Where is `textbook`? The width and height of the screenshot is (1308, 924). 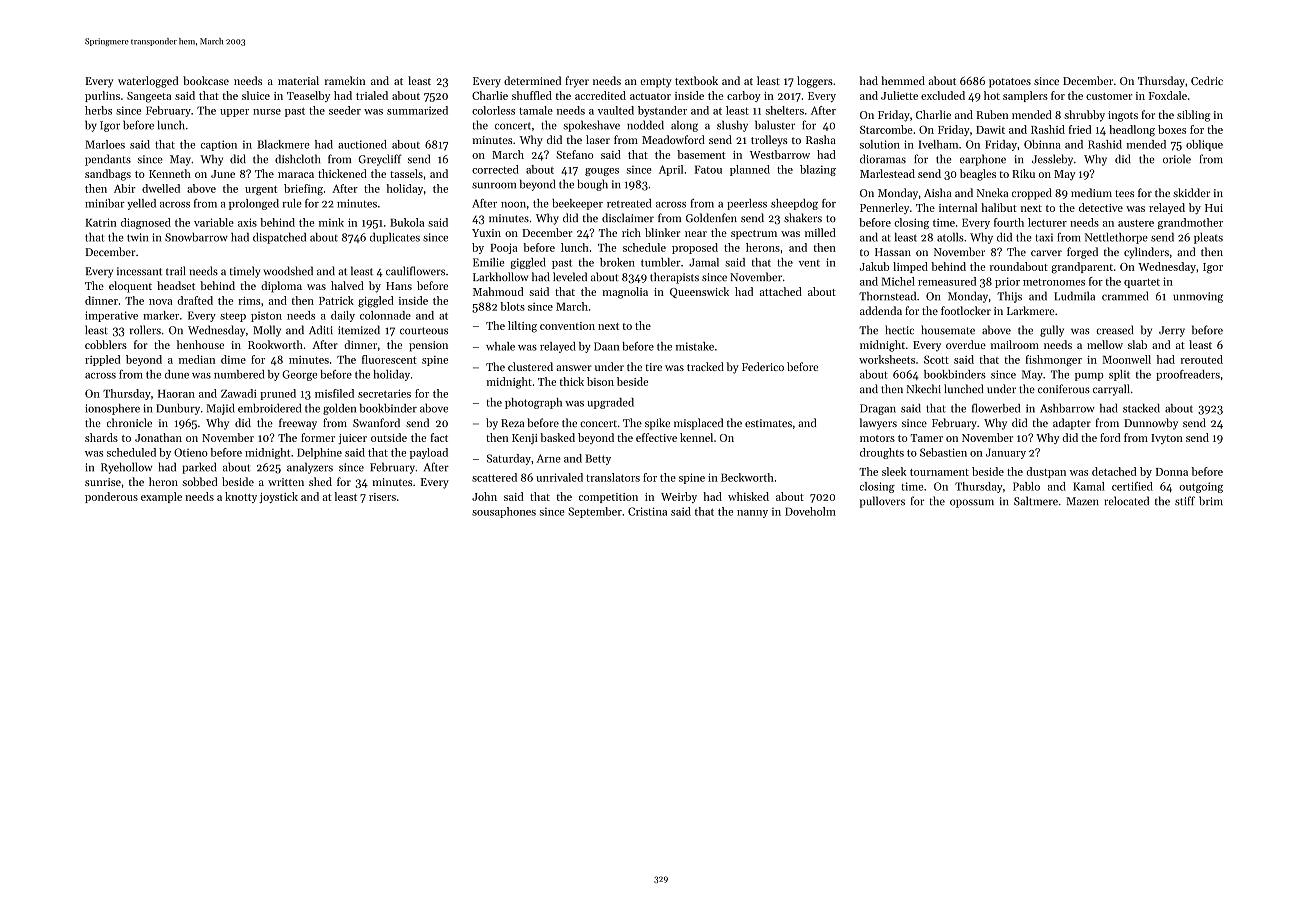 textbook is located at coordinates (696, 80).
